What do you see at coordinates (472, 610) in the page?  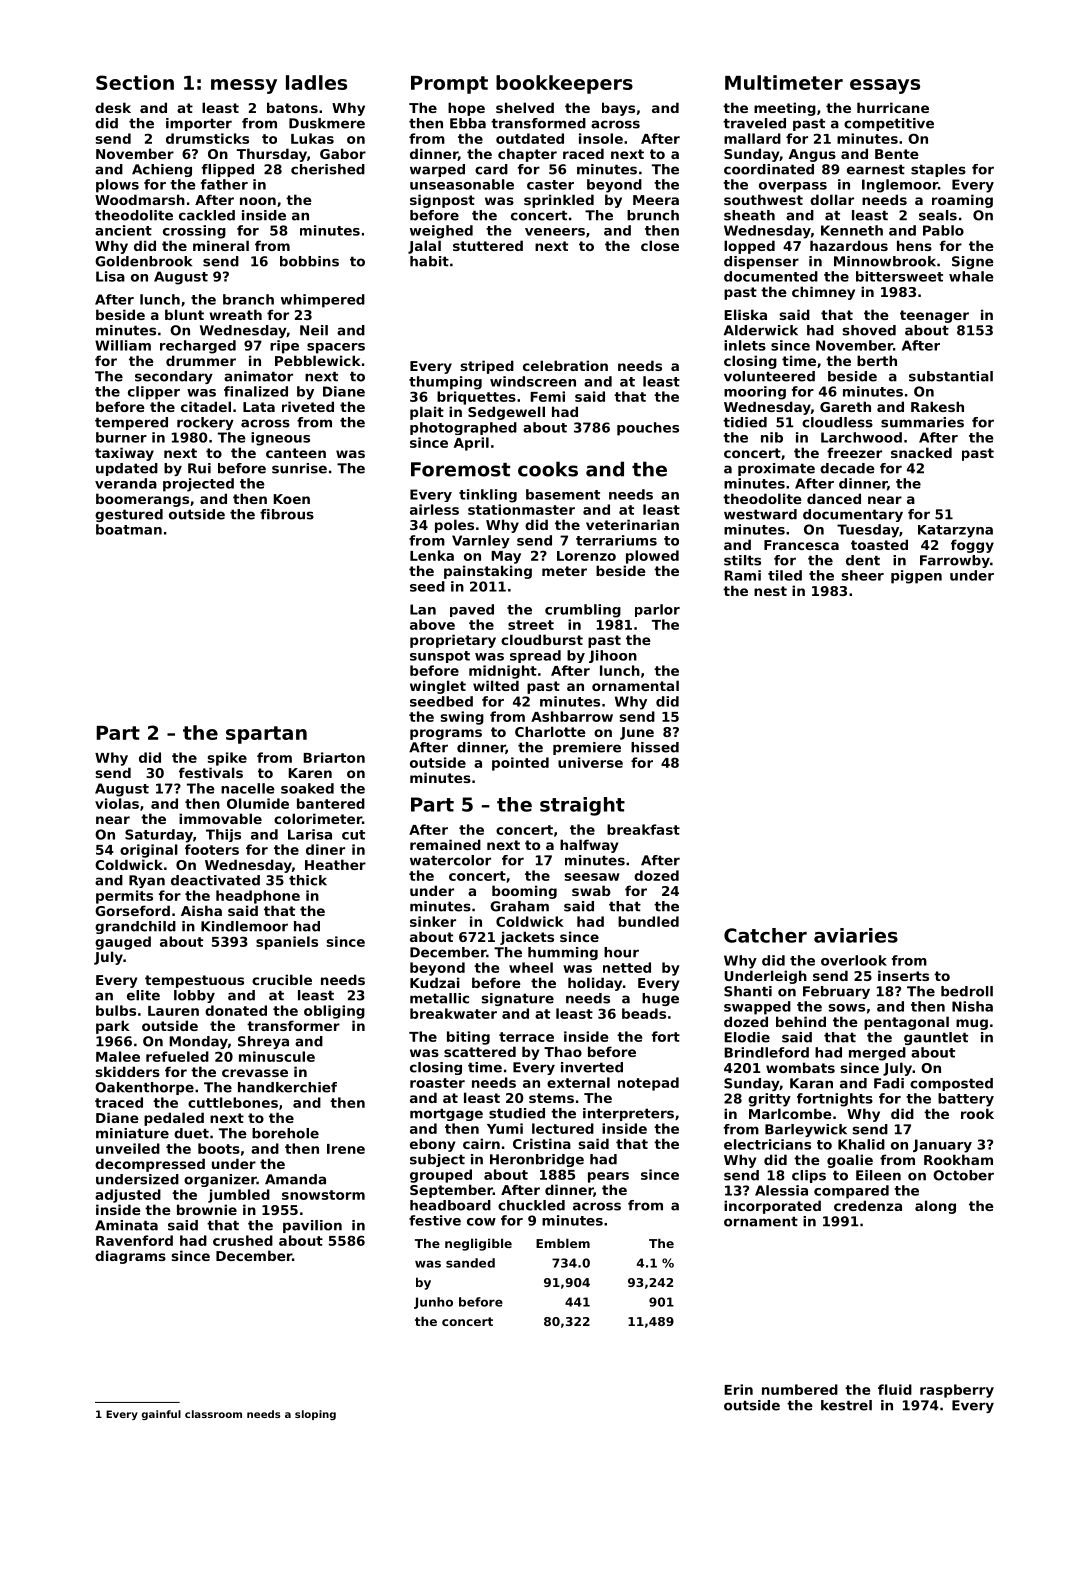 I see `paved` at bounding box center [472, 610].
